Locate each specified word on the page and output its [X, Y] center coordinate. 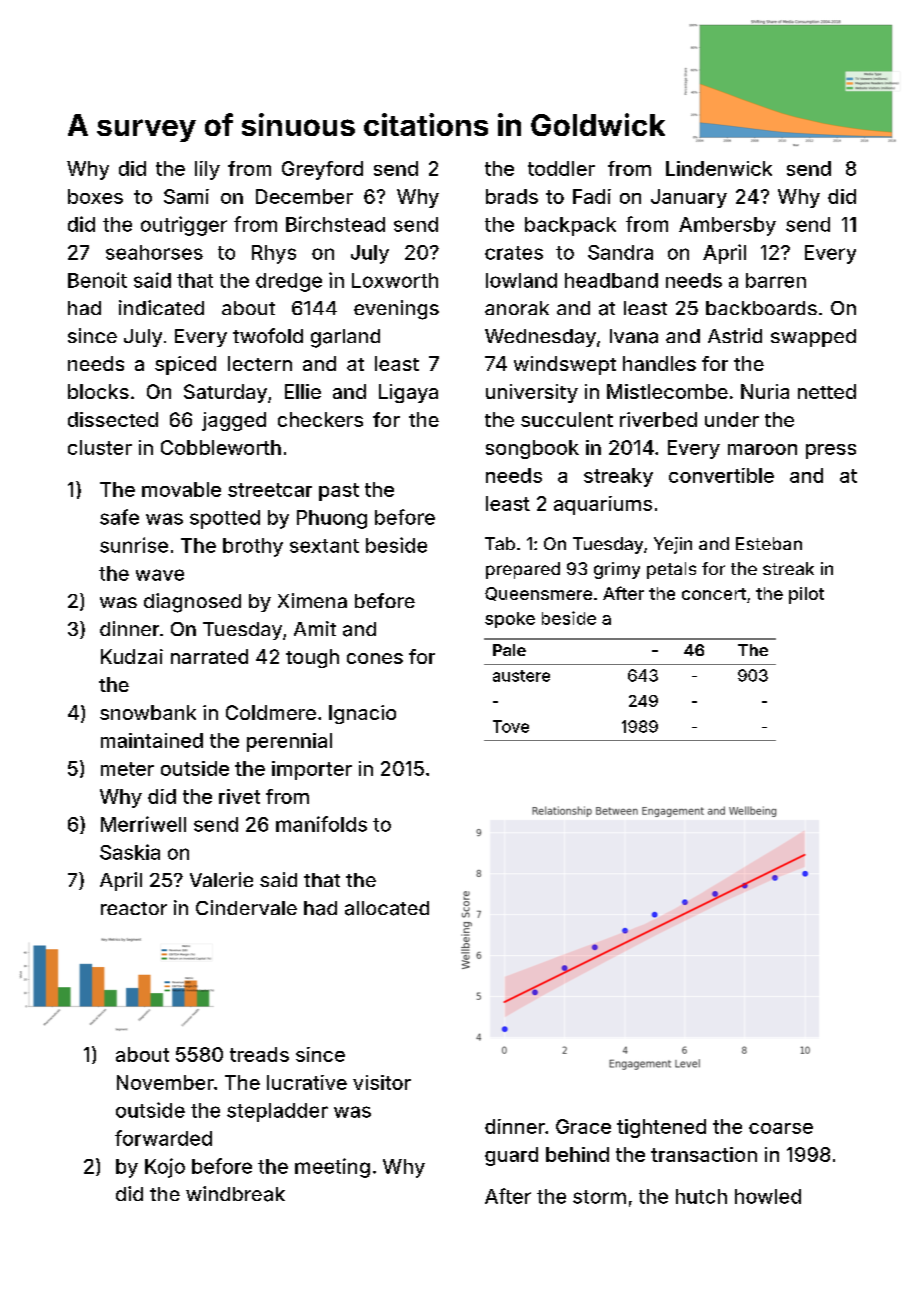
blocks [98, 391]
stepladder [277, 1112]
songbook [532, 449]
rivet [239, 796]
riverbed [658, 419]
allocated [387, 908]
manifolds [321, 824]
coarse [781, 1128]
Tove [511, 726]
